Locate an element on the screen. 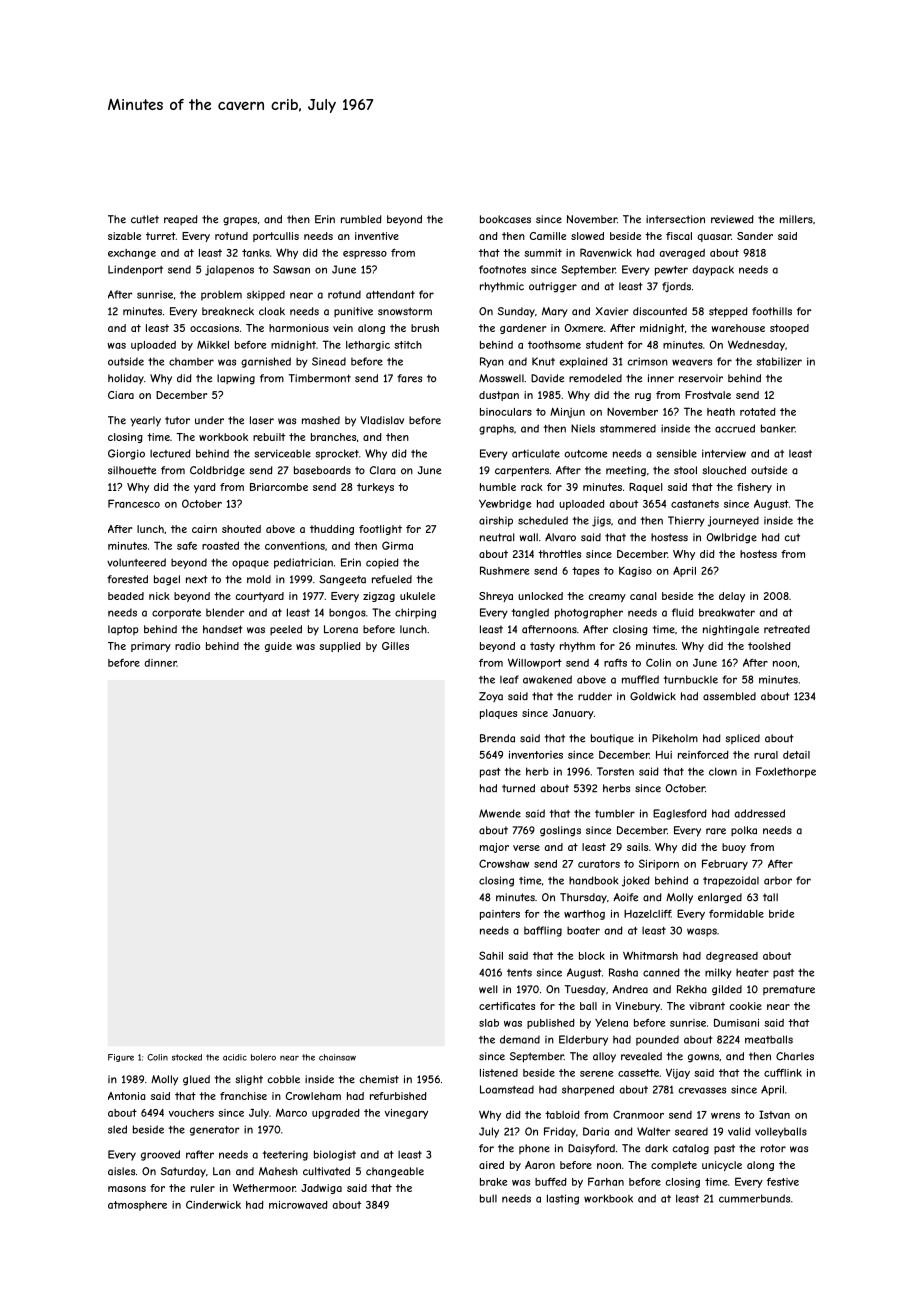 The width and height of the screenshot is (924, 1308). Cinderwick is located at coordinates (213, 1204).
